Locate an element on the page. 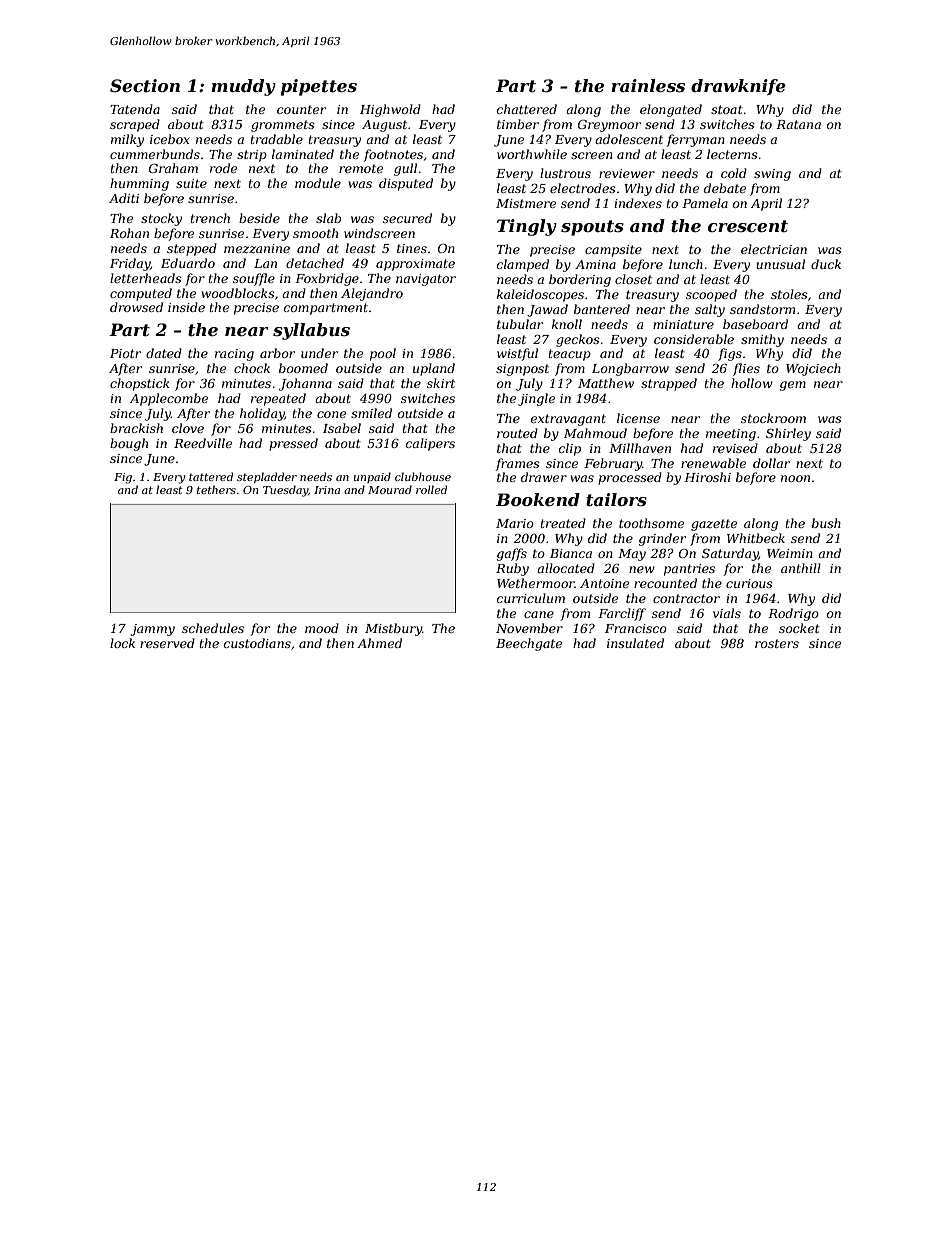 The width and height of the image is (952, 1233). pipettes is located at coordinates (319, 87).
